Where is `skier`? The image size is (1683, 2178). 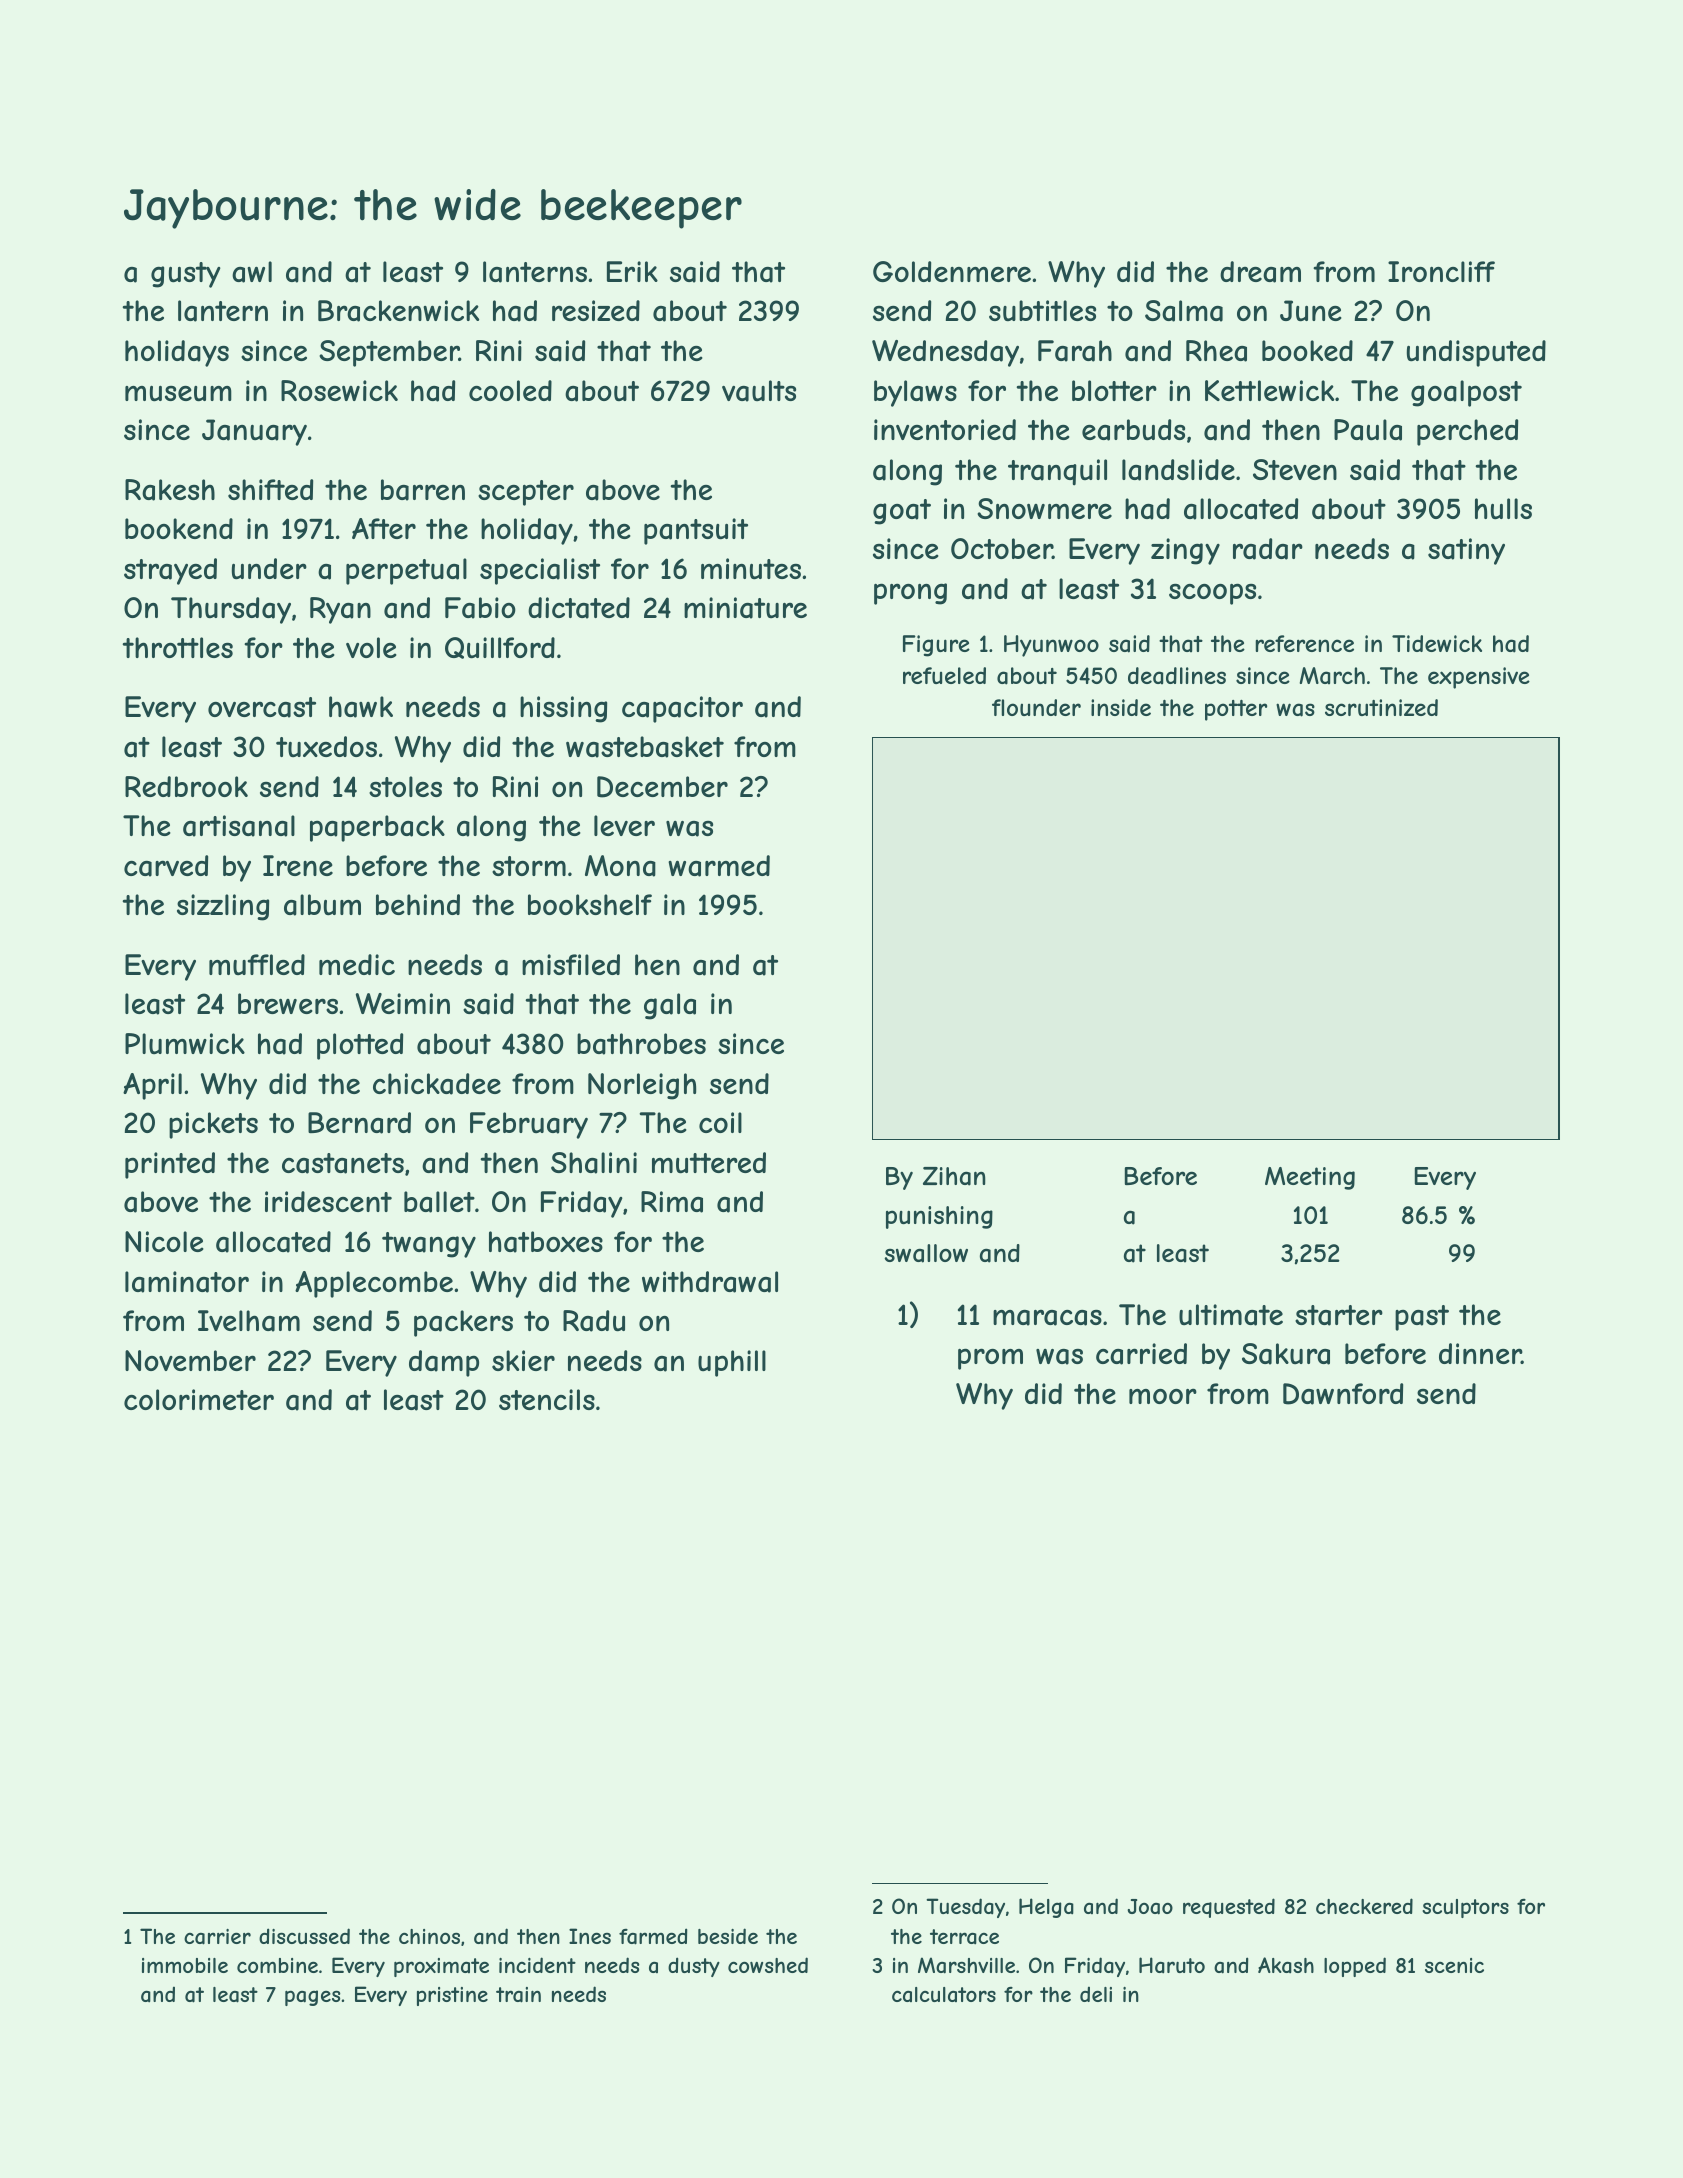
skier is located at coordinates (523, 1360).
